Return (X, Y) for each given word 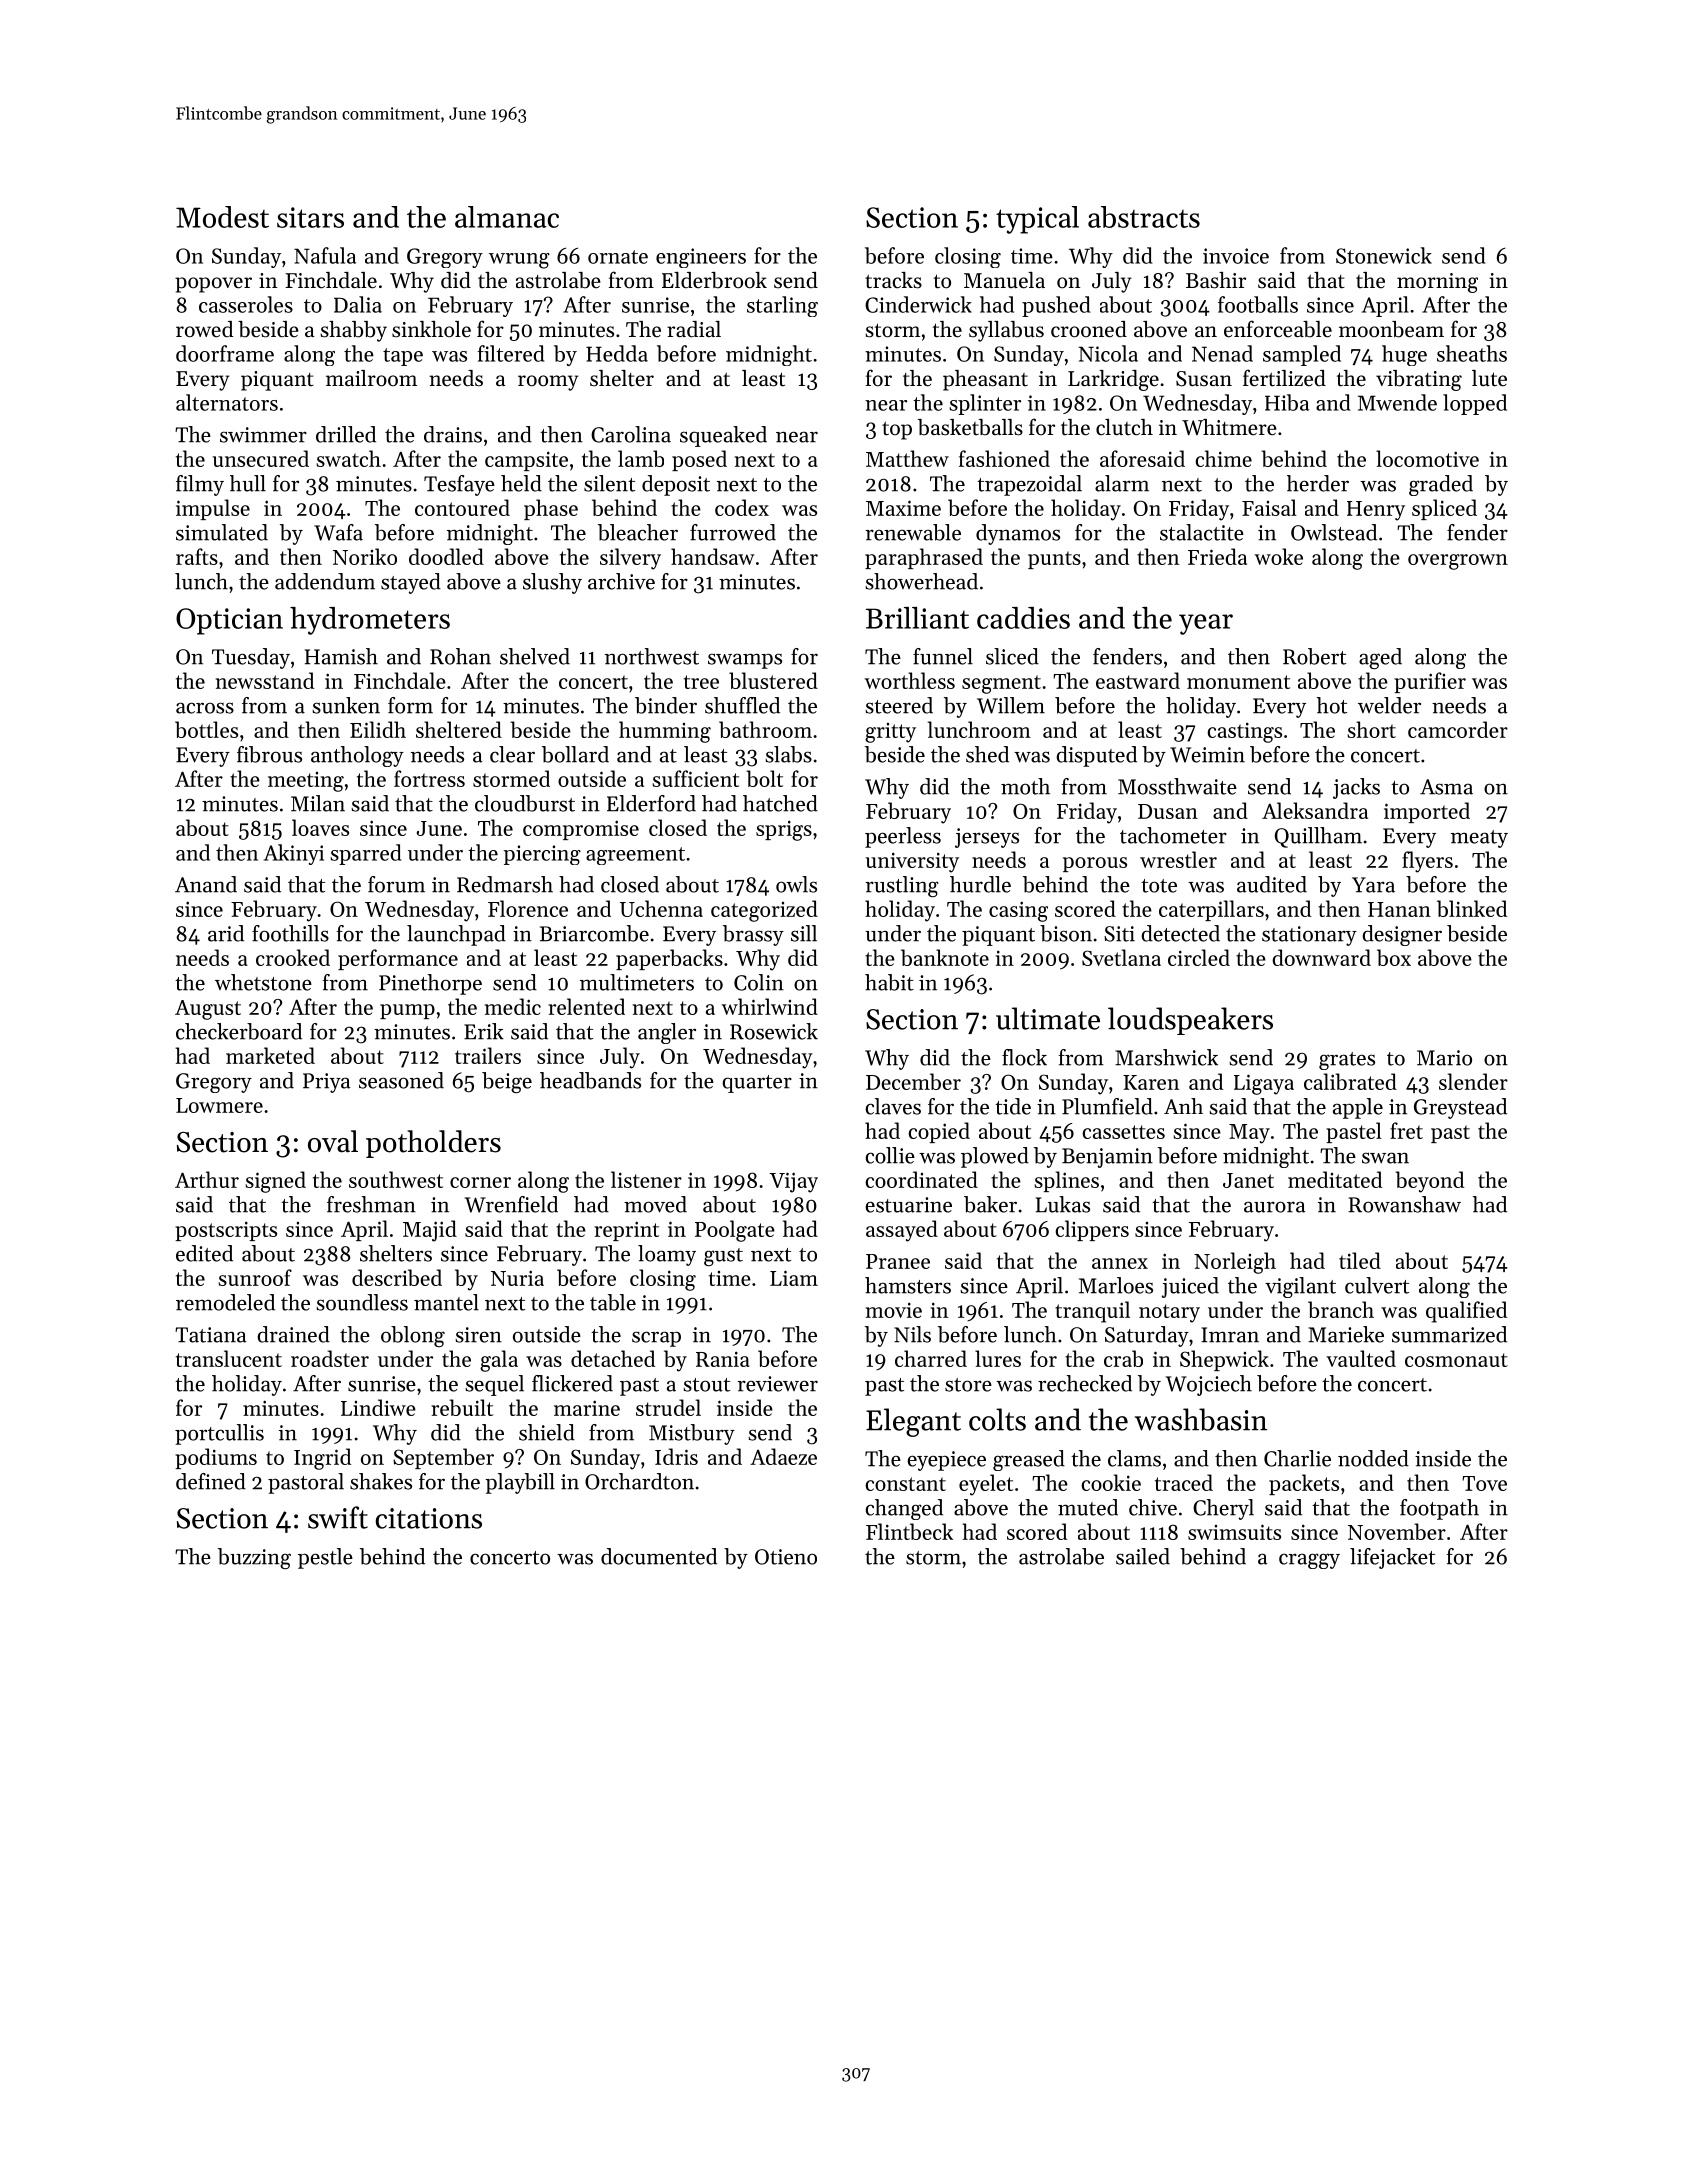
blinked (1472, 908)
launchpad (456, 935)
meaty (1479, 839)
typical (1037, 220)
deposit (676, 485)
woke (1278, 556)
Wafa (338, 532)
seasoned (401, 1080)
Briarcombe (594, 933)
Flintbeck (909, 1531)
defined (211, 1481)
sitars (310, 217)
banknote (945, 957)
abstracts (1144, 217)
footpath (1439, 1509)
